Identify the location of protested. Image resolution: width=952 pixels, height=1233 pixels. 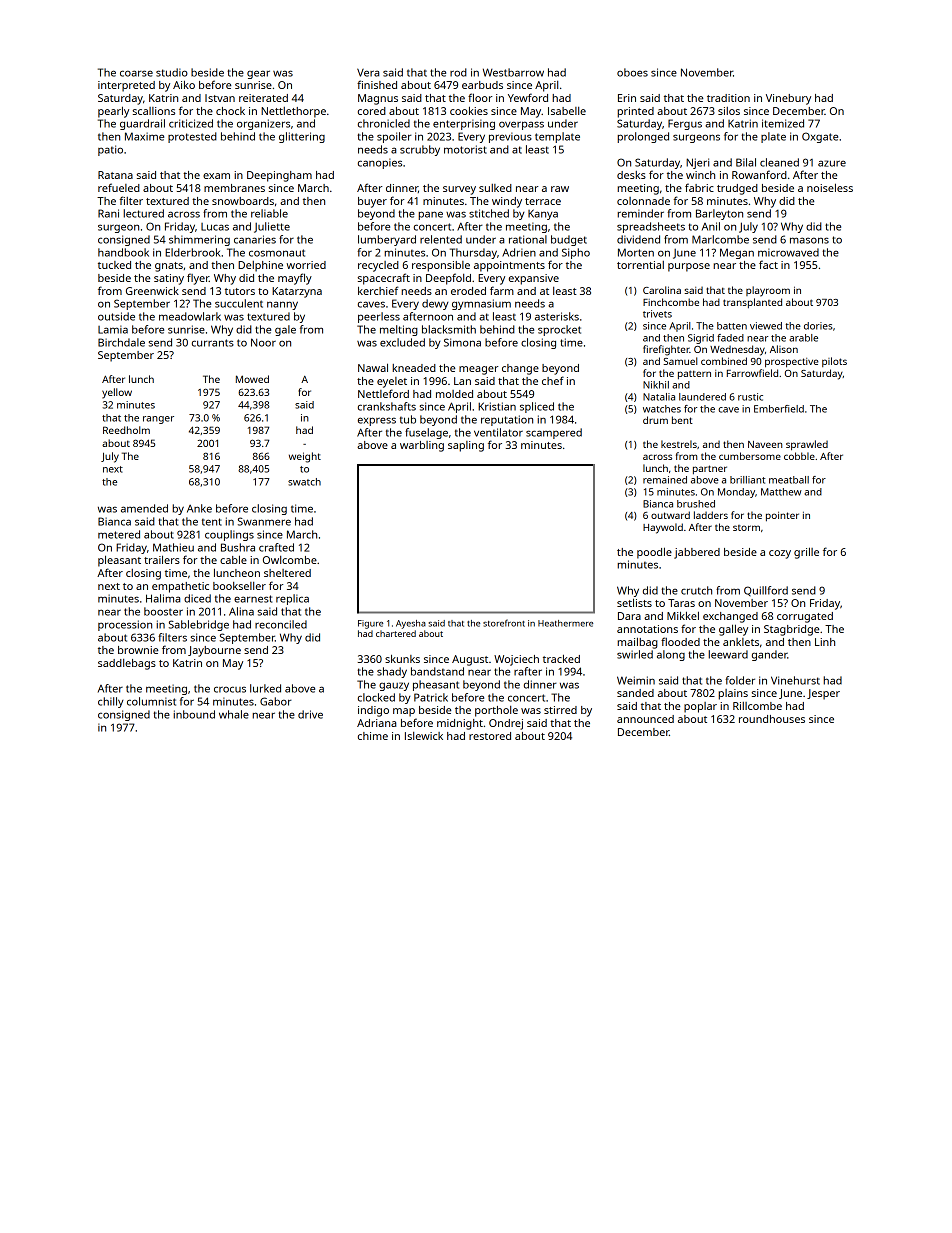
(192, 137).
